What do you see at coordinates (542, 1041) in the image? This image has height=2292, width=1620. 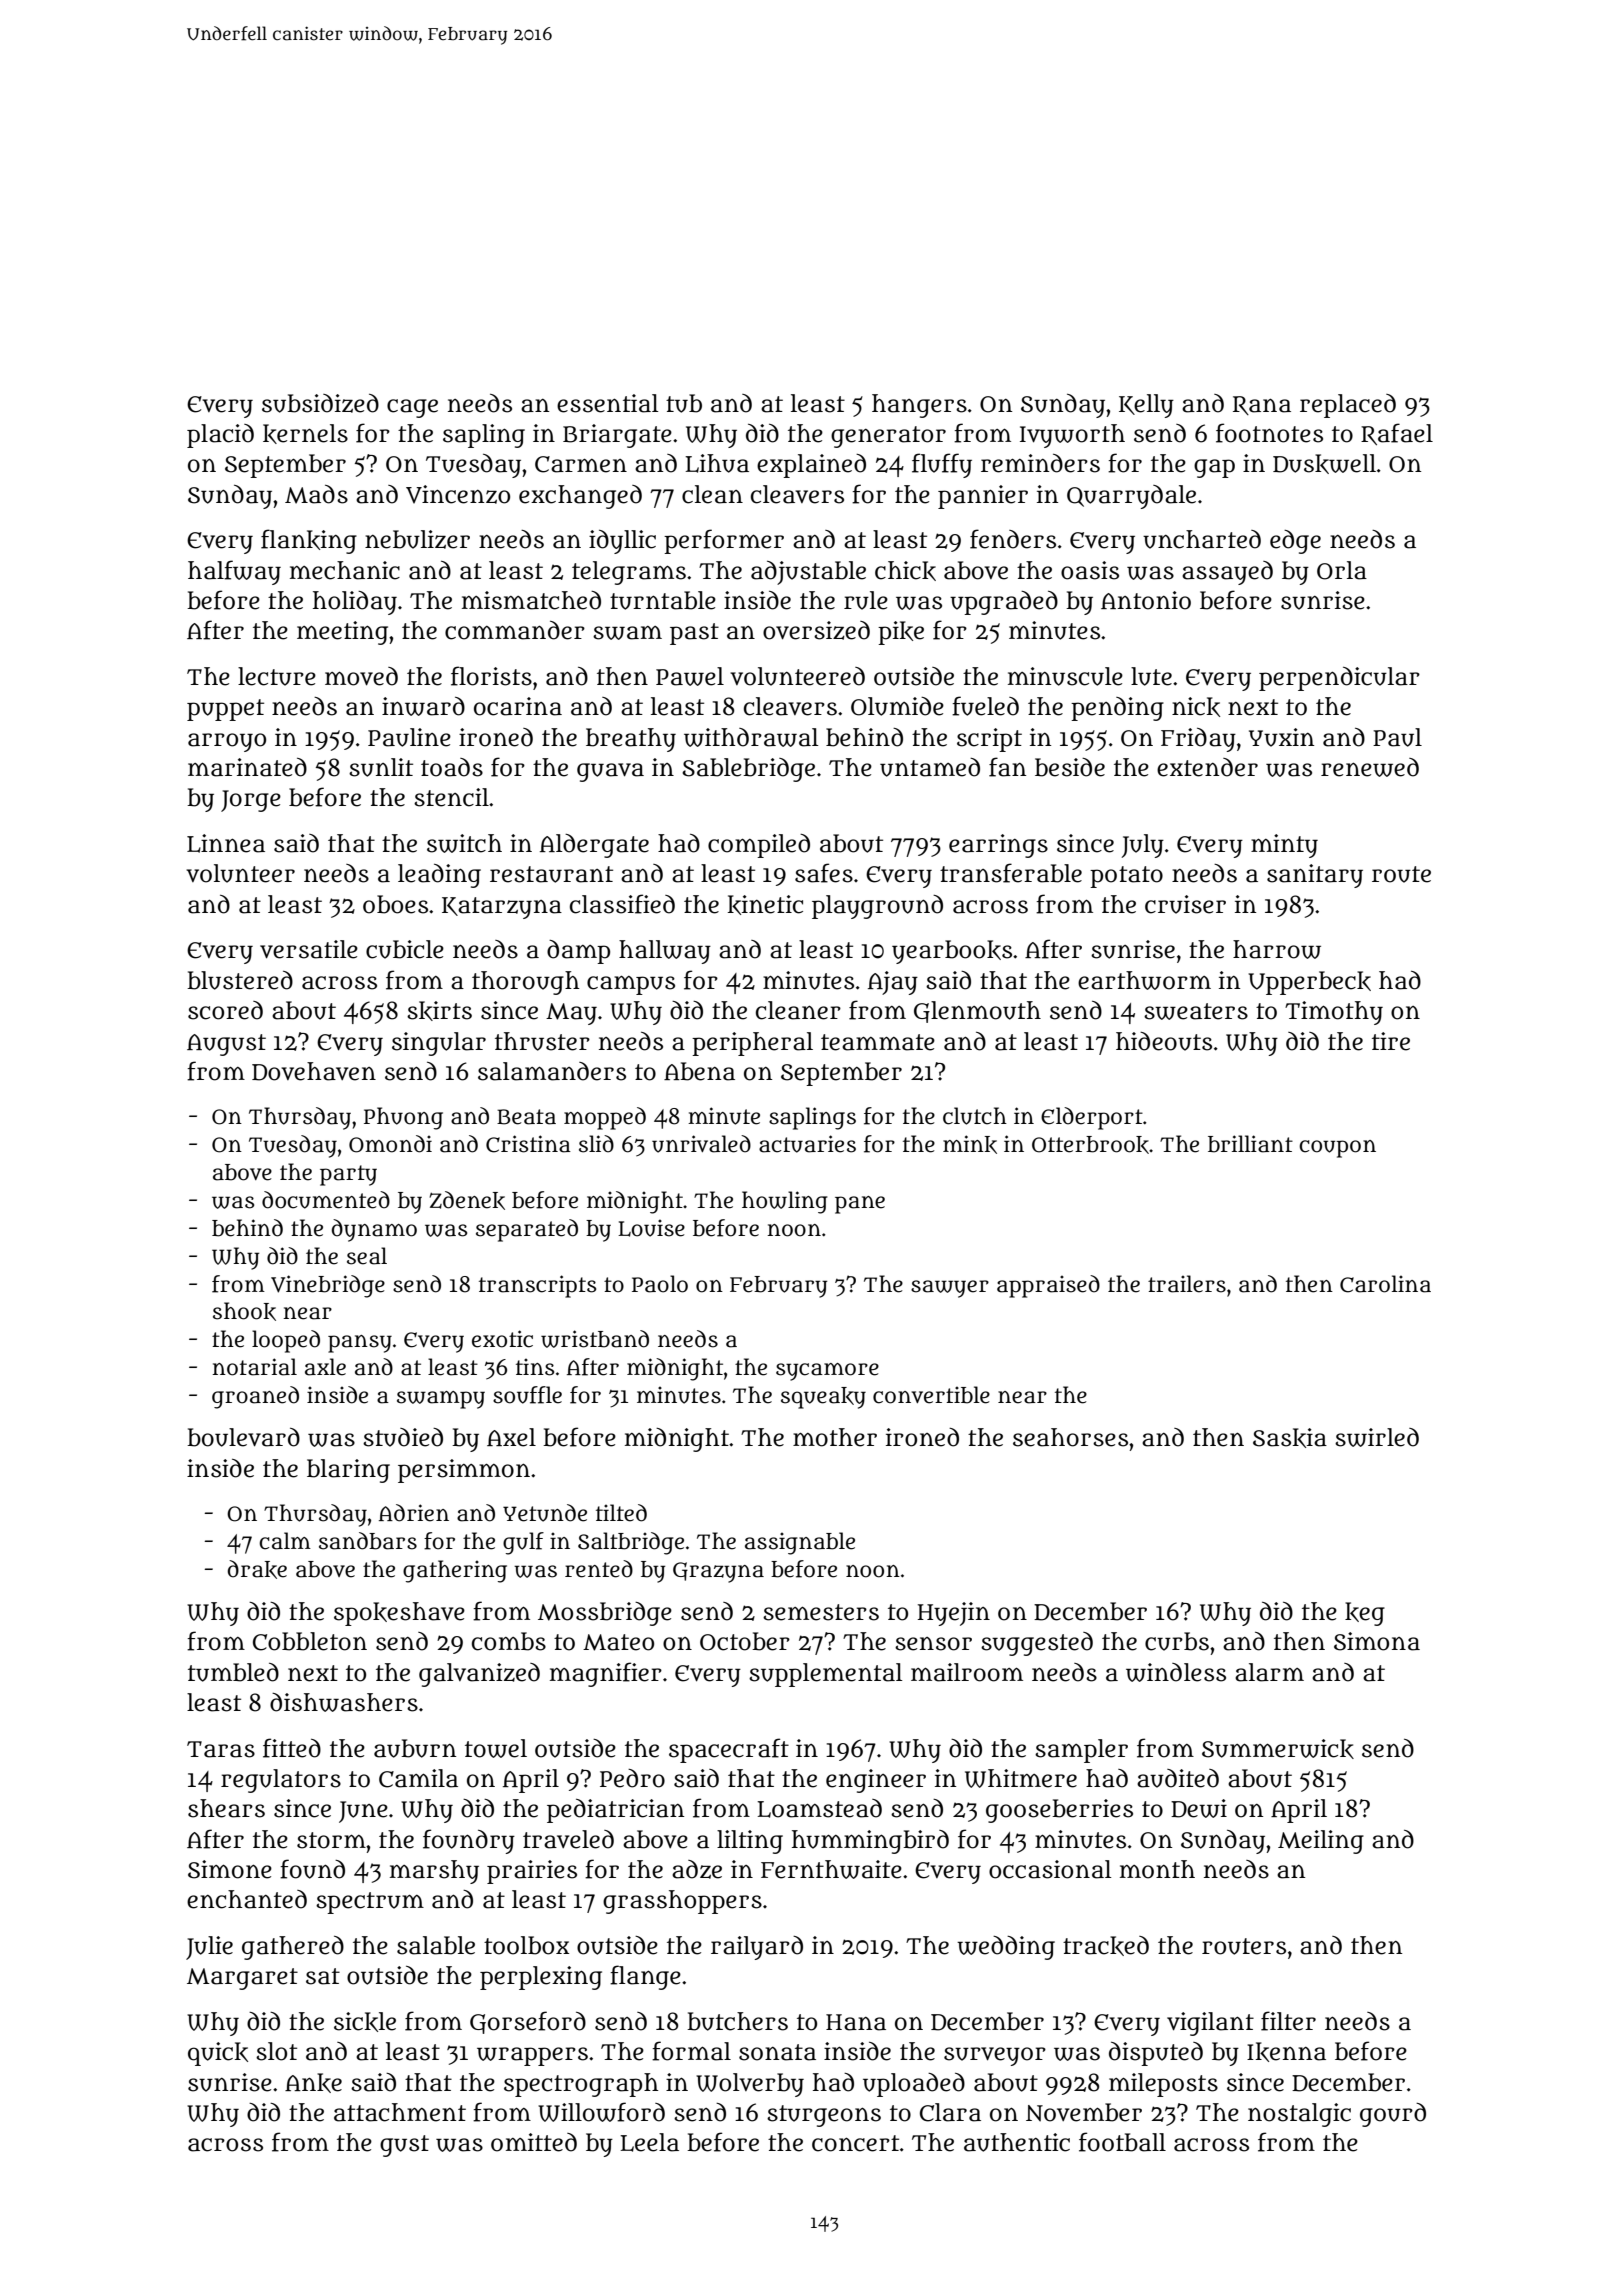 I see `thruster` at bounding box center [542, 1041].
